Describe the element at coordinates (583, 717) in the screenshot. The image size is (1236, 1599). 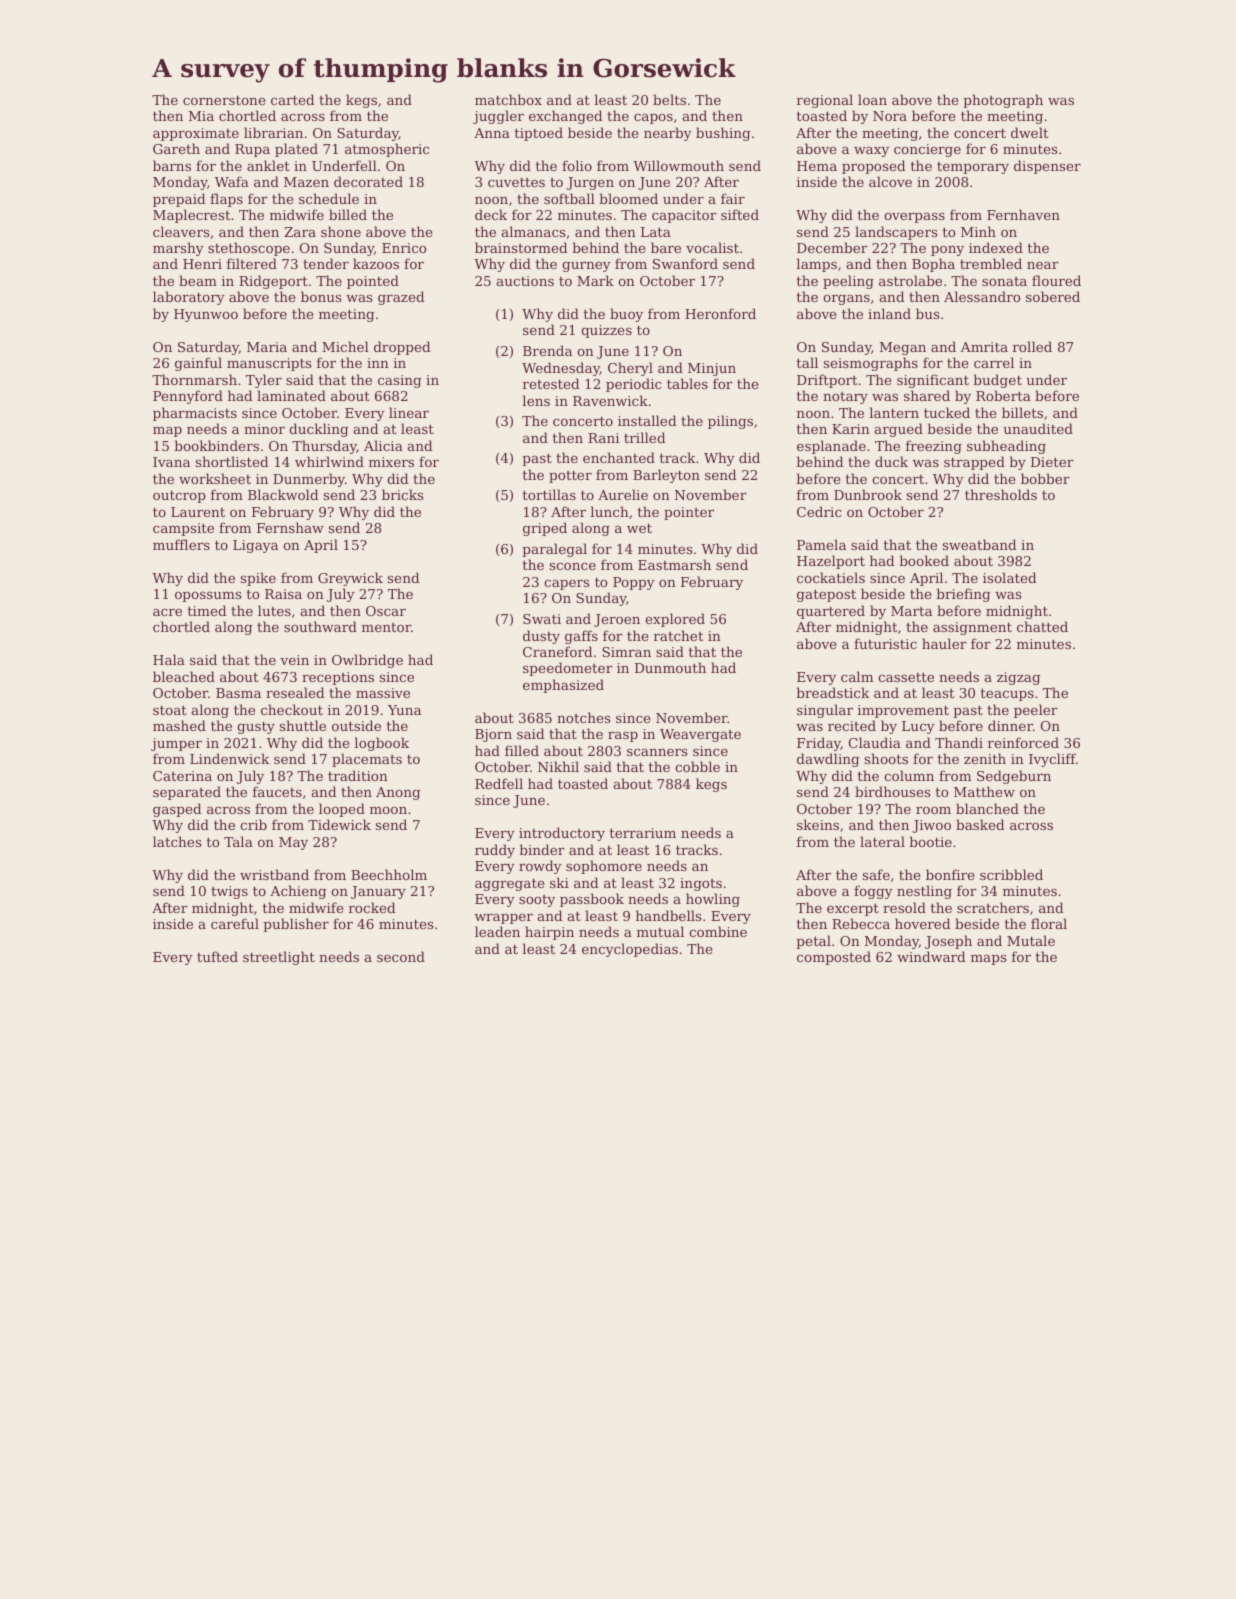
I see `notches` at that location.
